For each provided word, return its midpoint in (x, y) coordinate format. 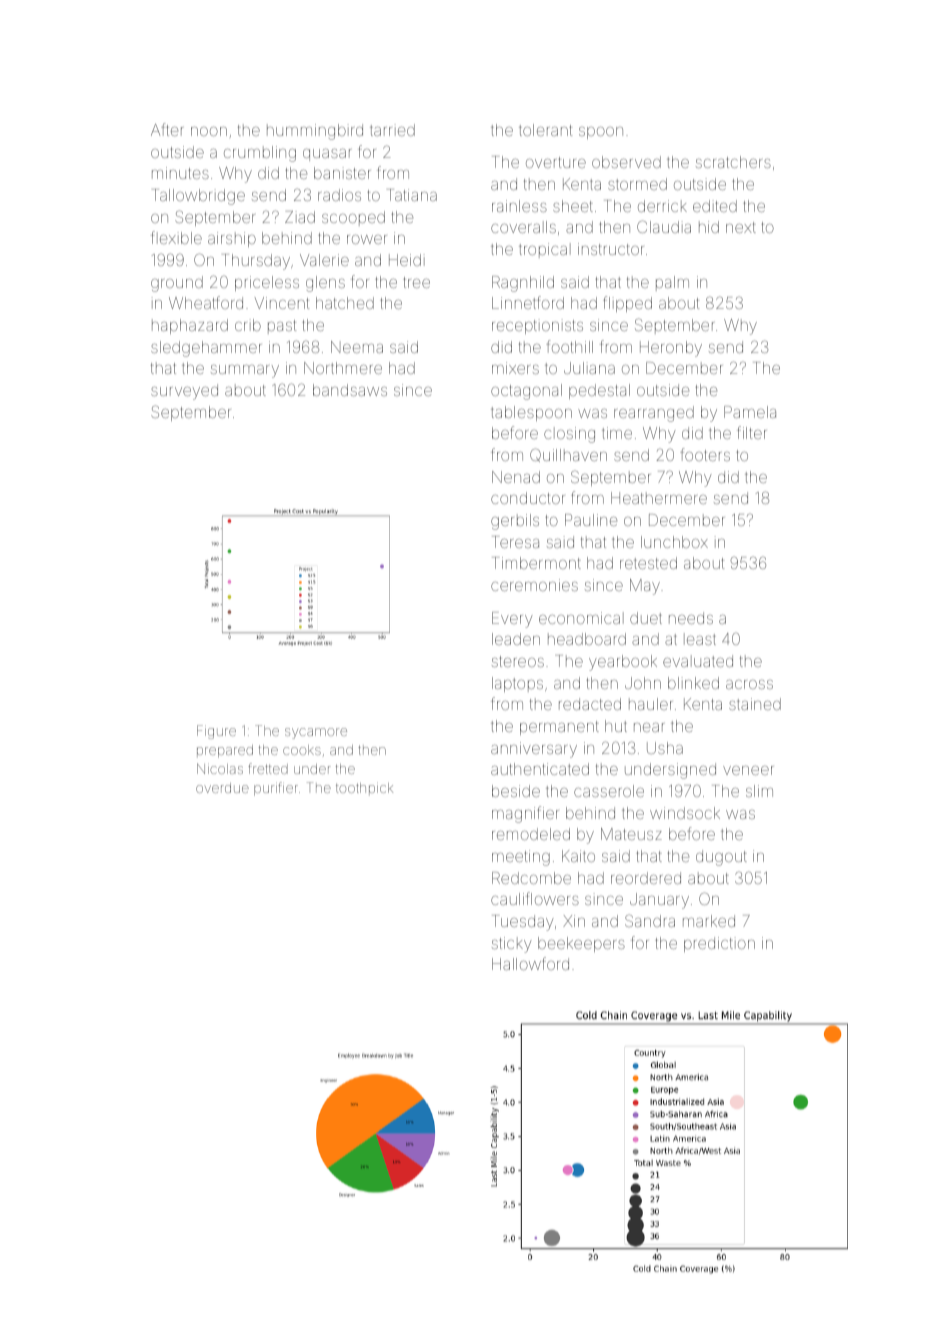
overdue (222, 788)
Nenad (516, 477)
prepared (225, 751)
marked (709, 921)
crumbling (260, 154)
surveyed (184, 392)
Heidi (407, 260)
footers (705, 454)
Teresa (515, 542)
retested (648, 563)
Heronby (671, 349)
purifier (276, 789)
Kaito (578, 856)
